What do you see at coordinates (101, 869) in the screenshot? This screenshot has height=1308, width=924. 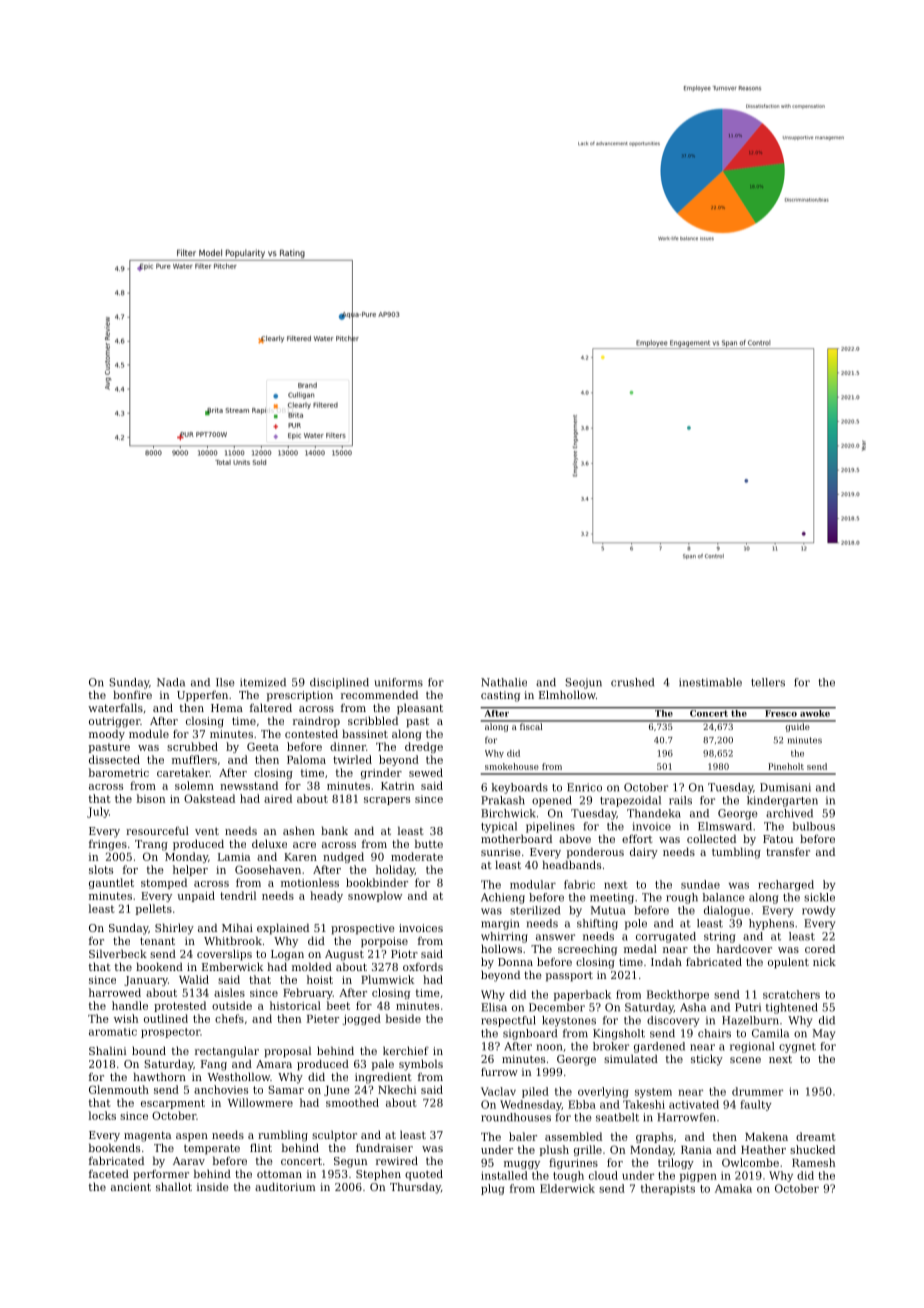 I see `slots` at bounding box center [101, 869].
